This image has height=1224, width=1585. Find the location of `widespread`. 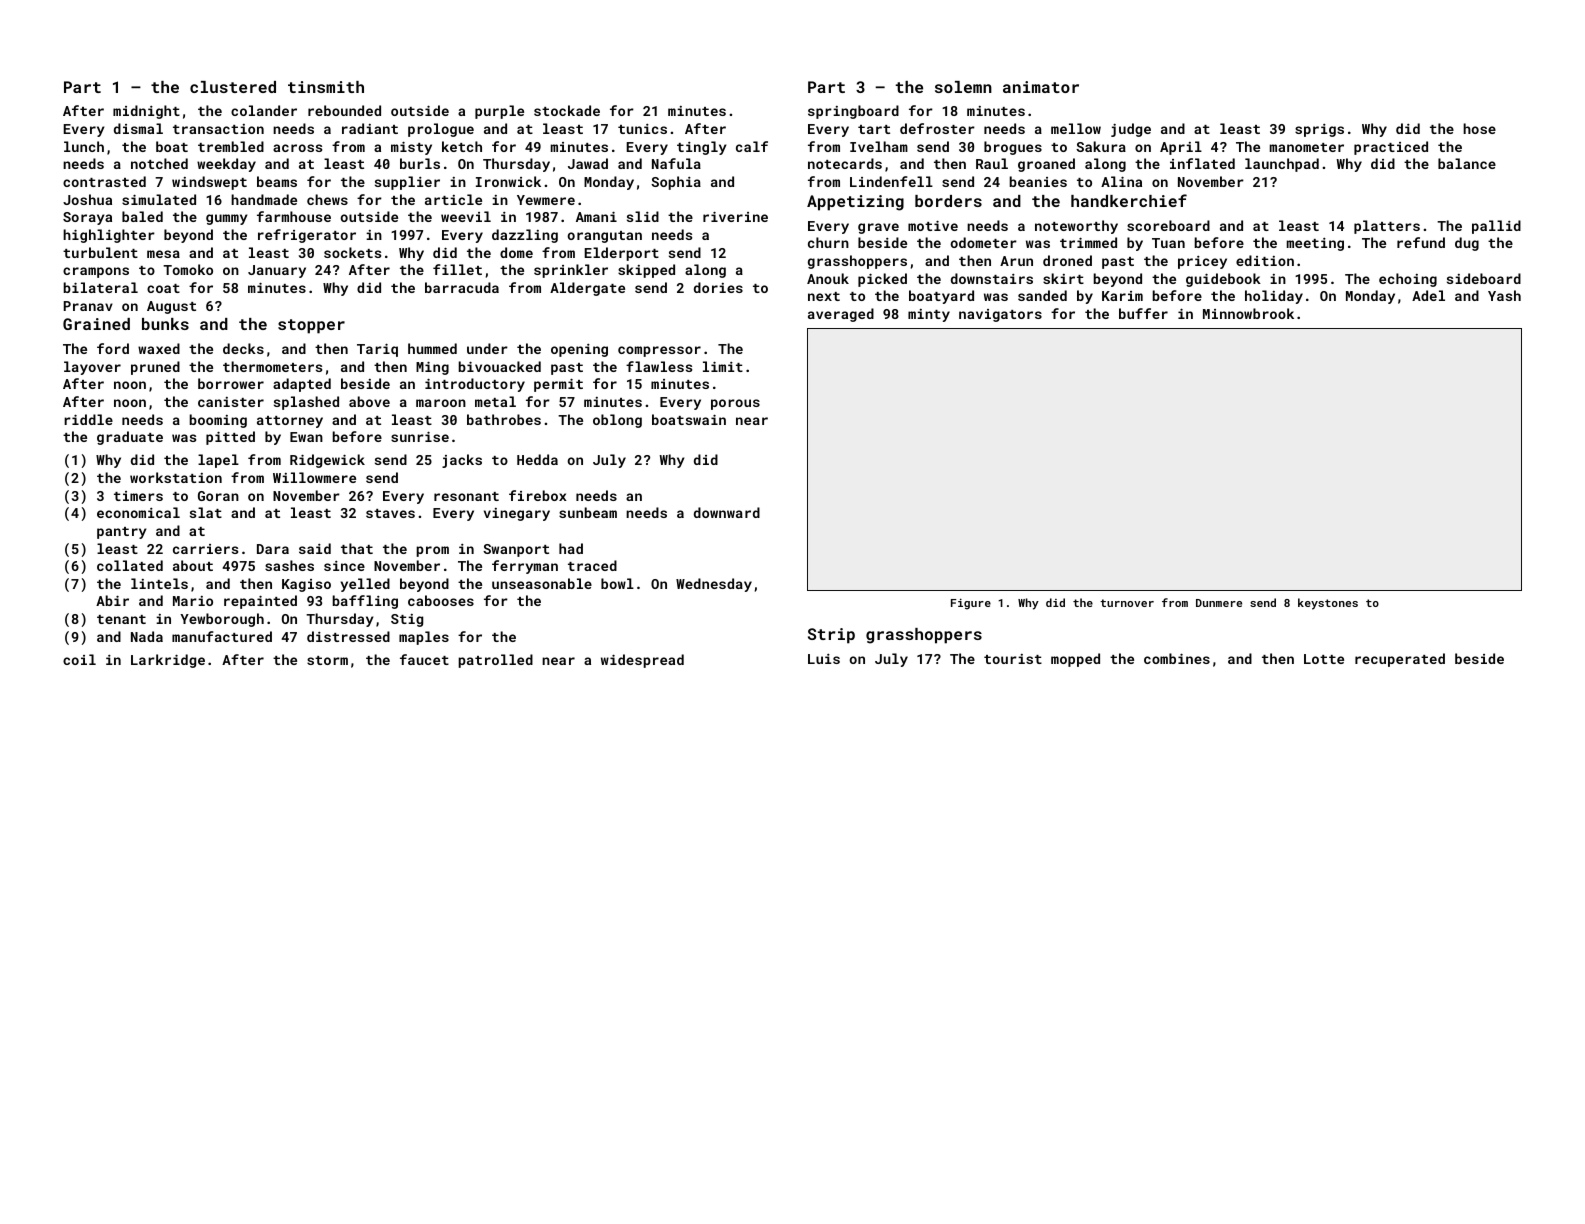

widespread is located at coordinates (642, 661).
